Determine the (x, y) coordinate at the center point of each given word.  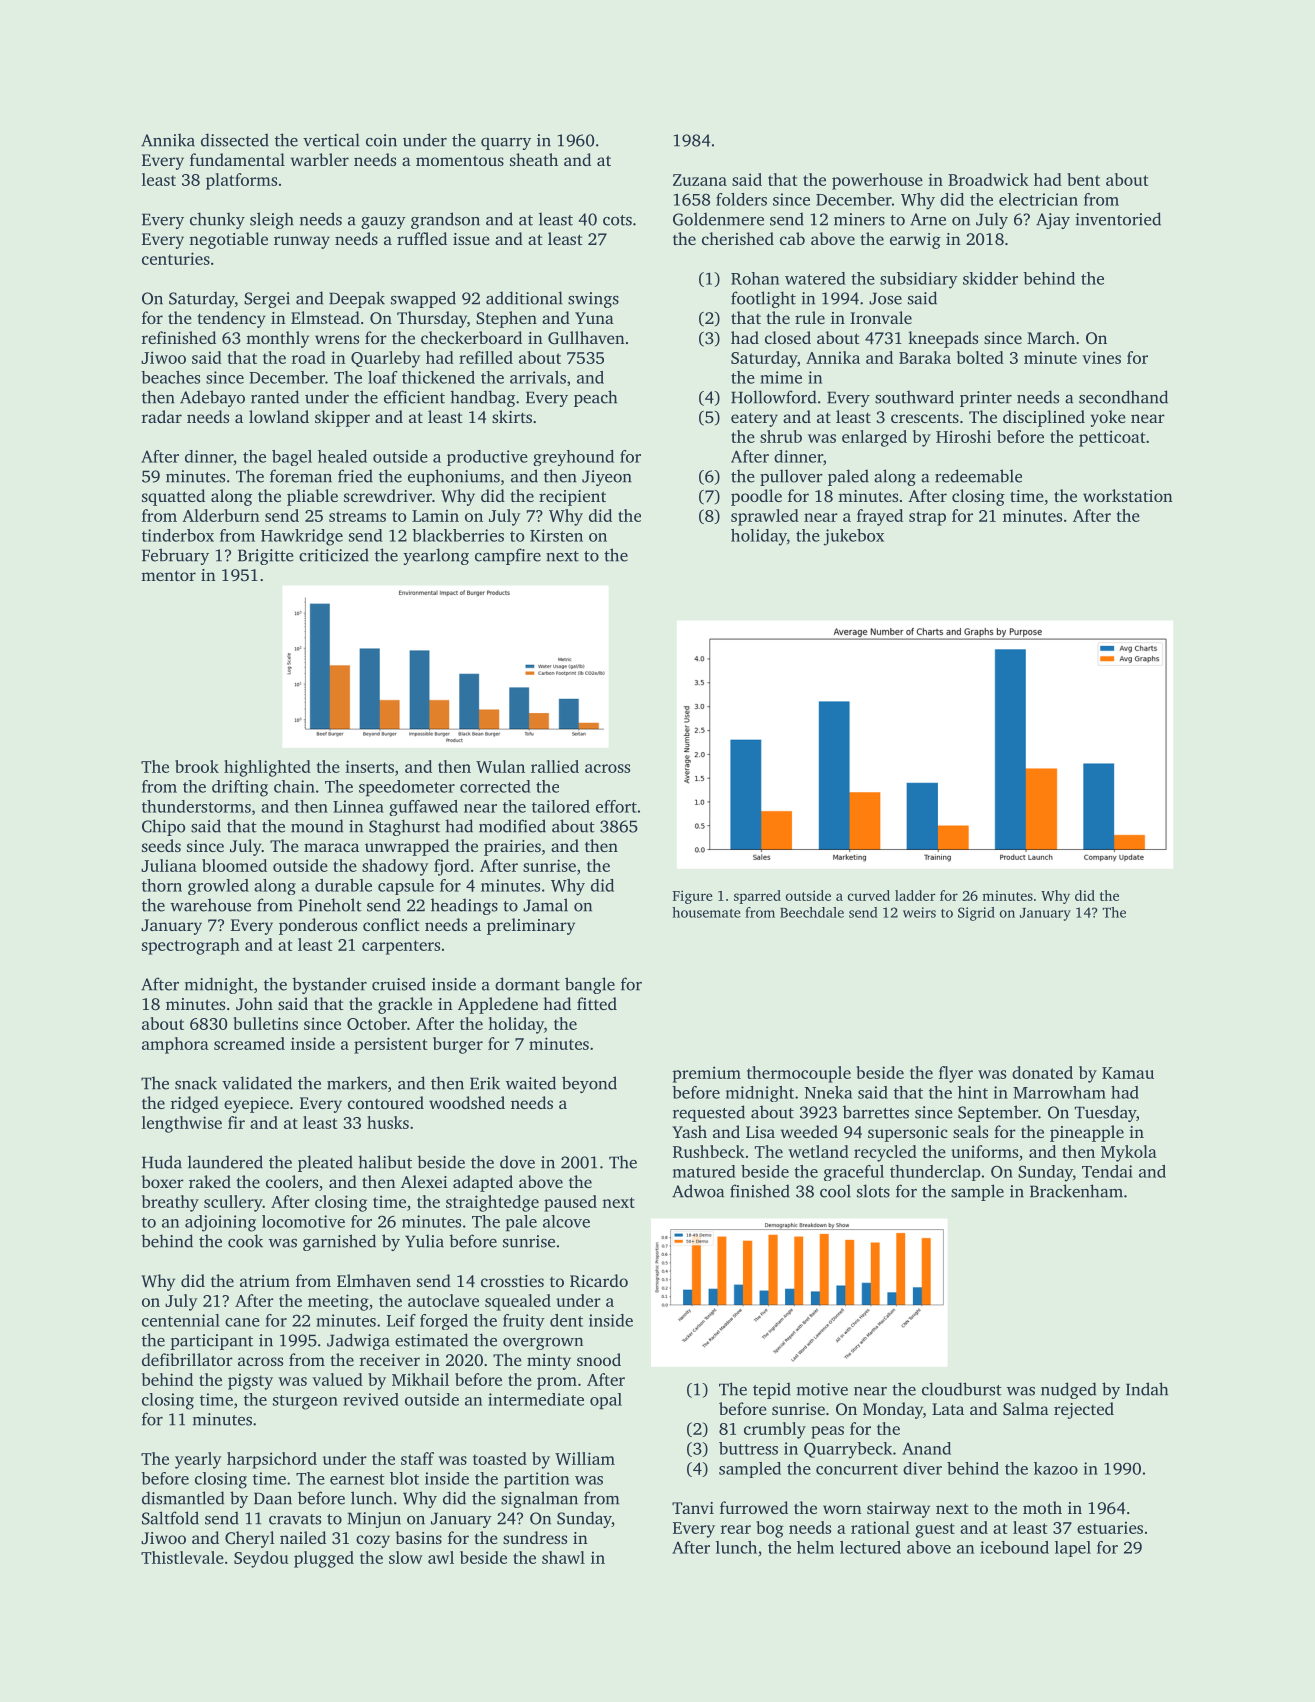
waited (531, 1083)
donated (1042, 1072)
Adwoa (698, 1191)
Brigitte (266, 557)
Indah (1147, 1389)
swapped (423, 299)
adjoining (220, 1223)
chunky (217, 220)
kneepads (943, 339)
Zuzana (700, 180)
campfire (508, 556)
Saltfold (170, 1518)
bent (1083, 179)
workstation (1128, 495)
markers (357, 1083)
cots (617, 220)
